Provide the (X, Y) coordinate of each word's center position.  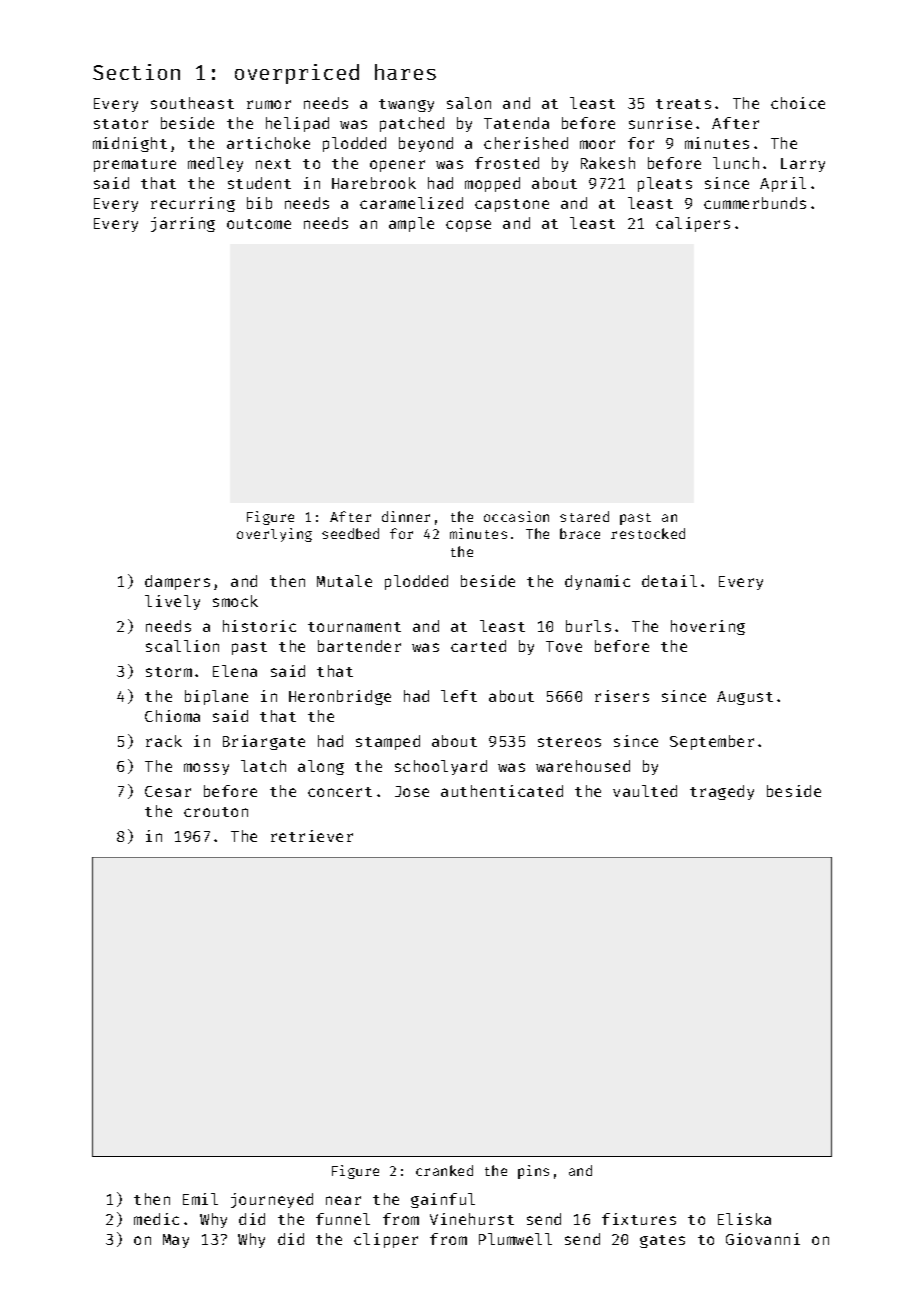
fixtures (639, 1219)
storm (169, 672)
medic (156, 1219)
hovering (708, 627)
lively (172, 602)
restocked (648, 533)
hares (405, 72)
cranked (444, 1170)
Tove (564, 646)
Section (136, 72)
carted (478, 646)
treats (683, 104)
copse (468, 226)
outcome (259, 224)
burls (588, 626)
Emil (200, 1199)
